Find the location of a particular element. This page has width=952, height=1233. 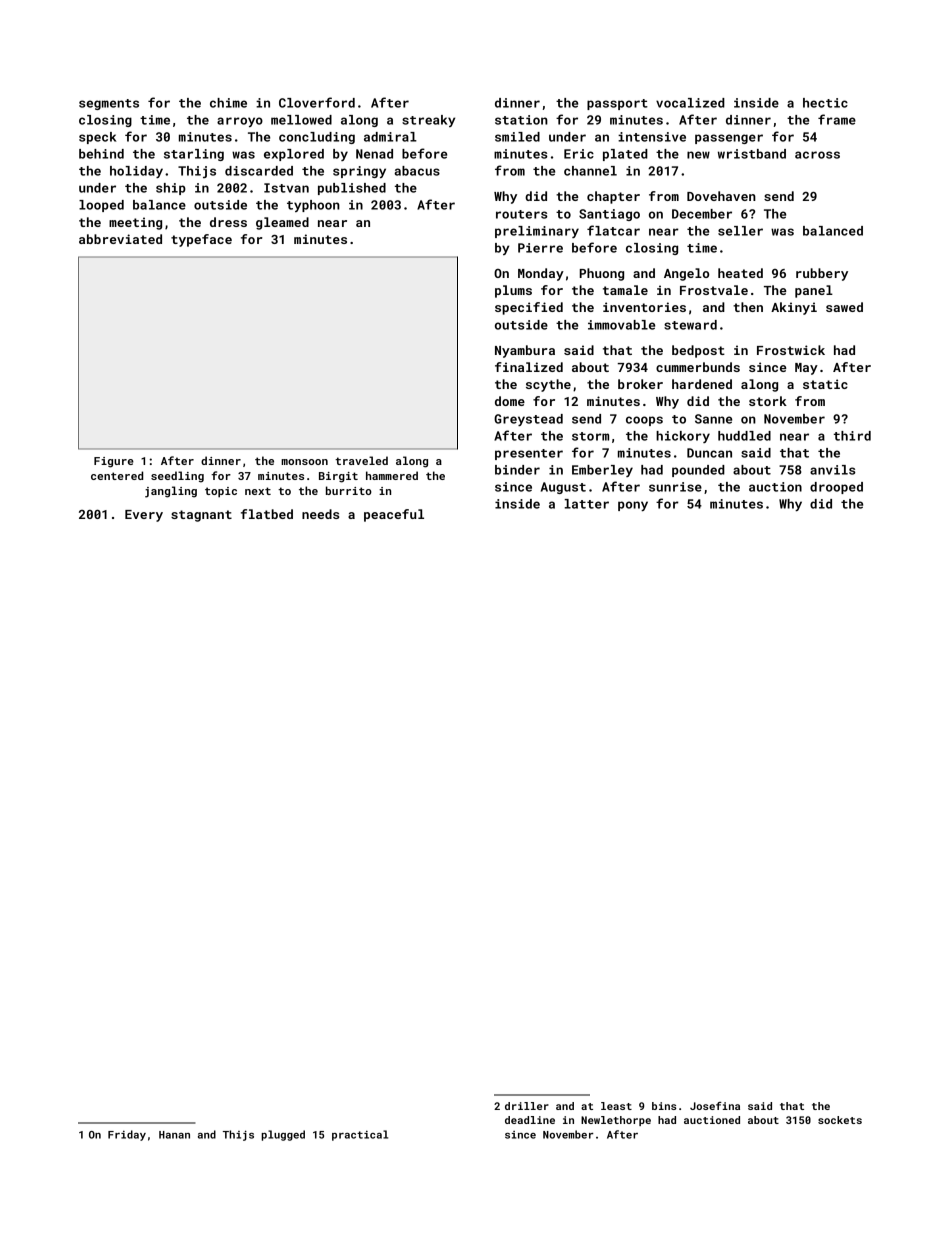

drooped is located at coordinates (836, 488).
